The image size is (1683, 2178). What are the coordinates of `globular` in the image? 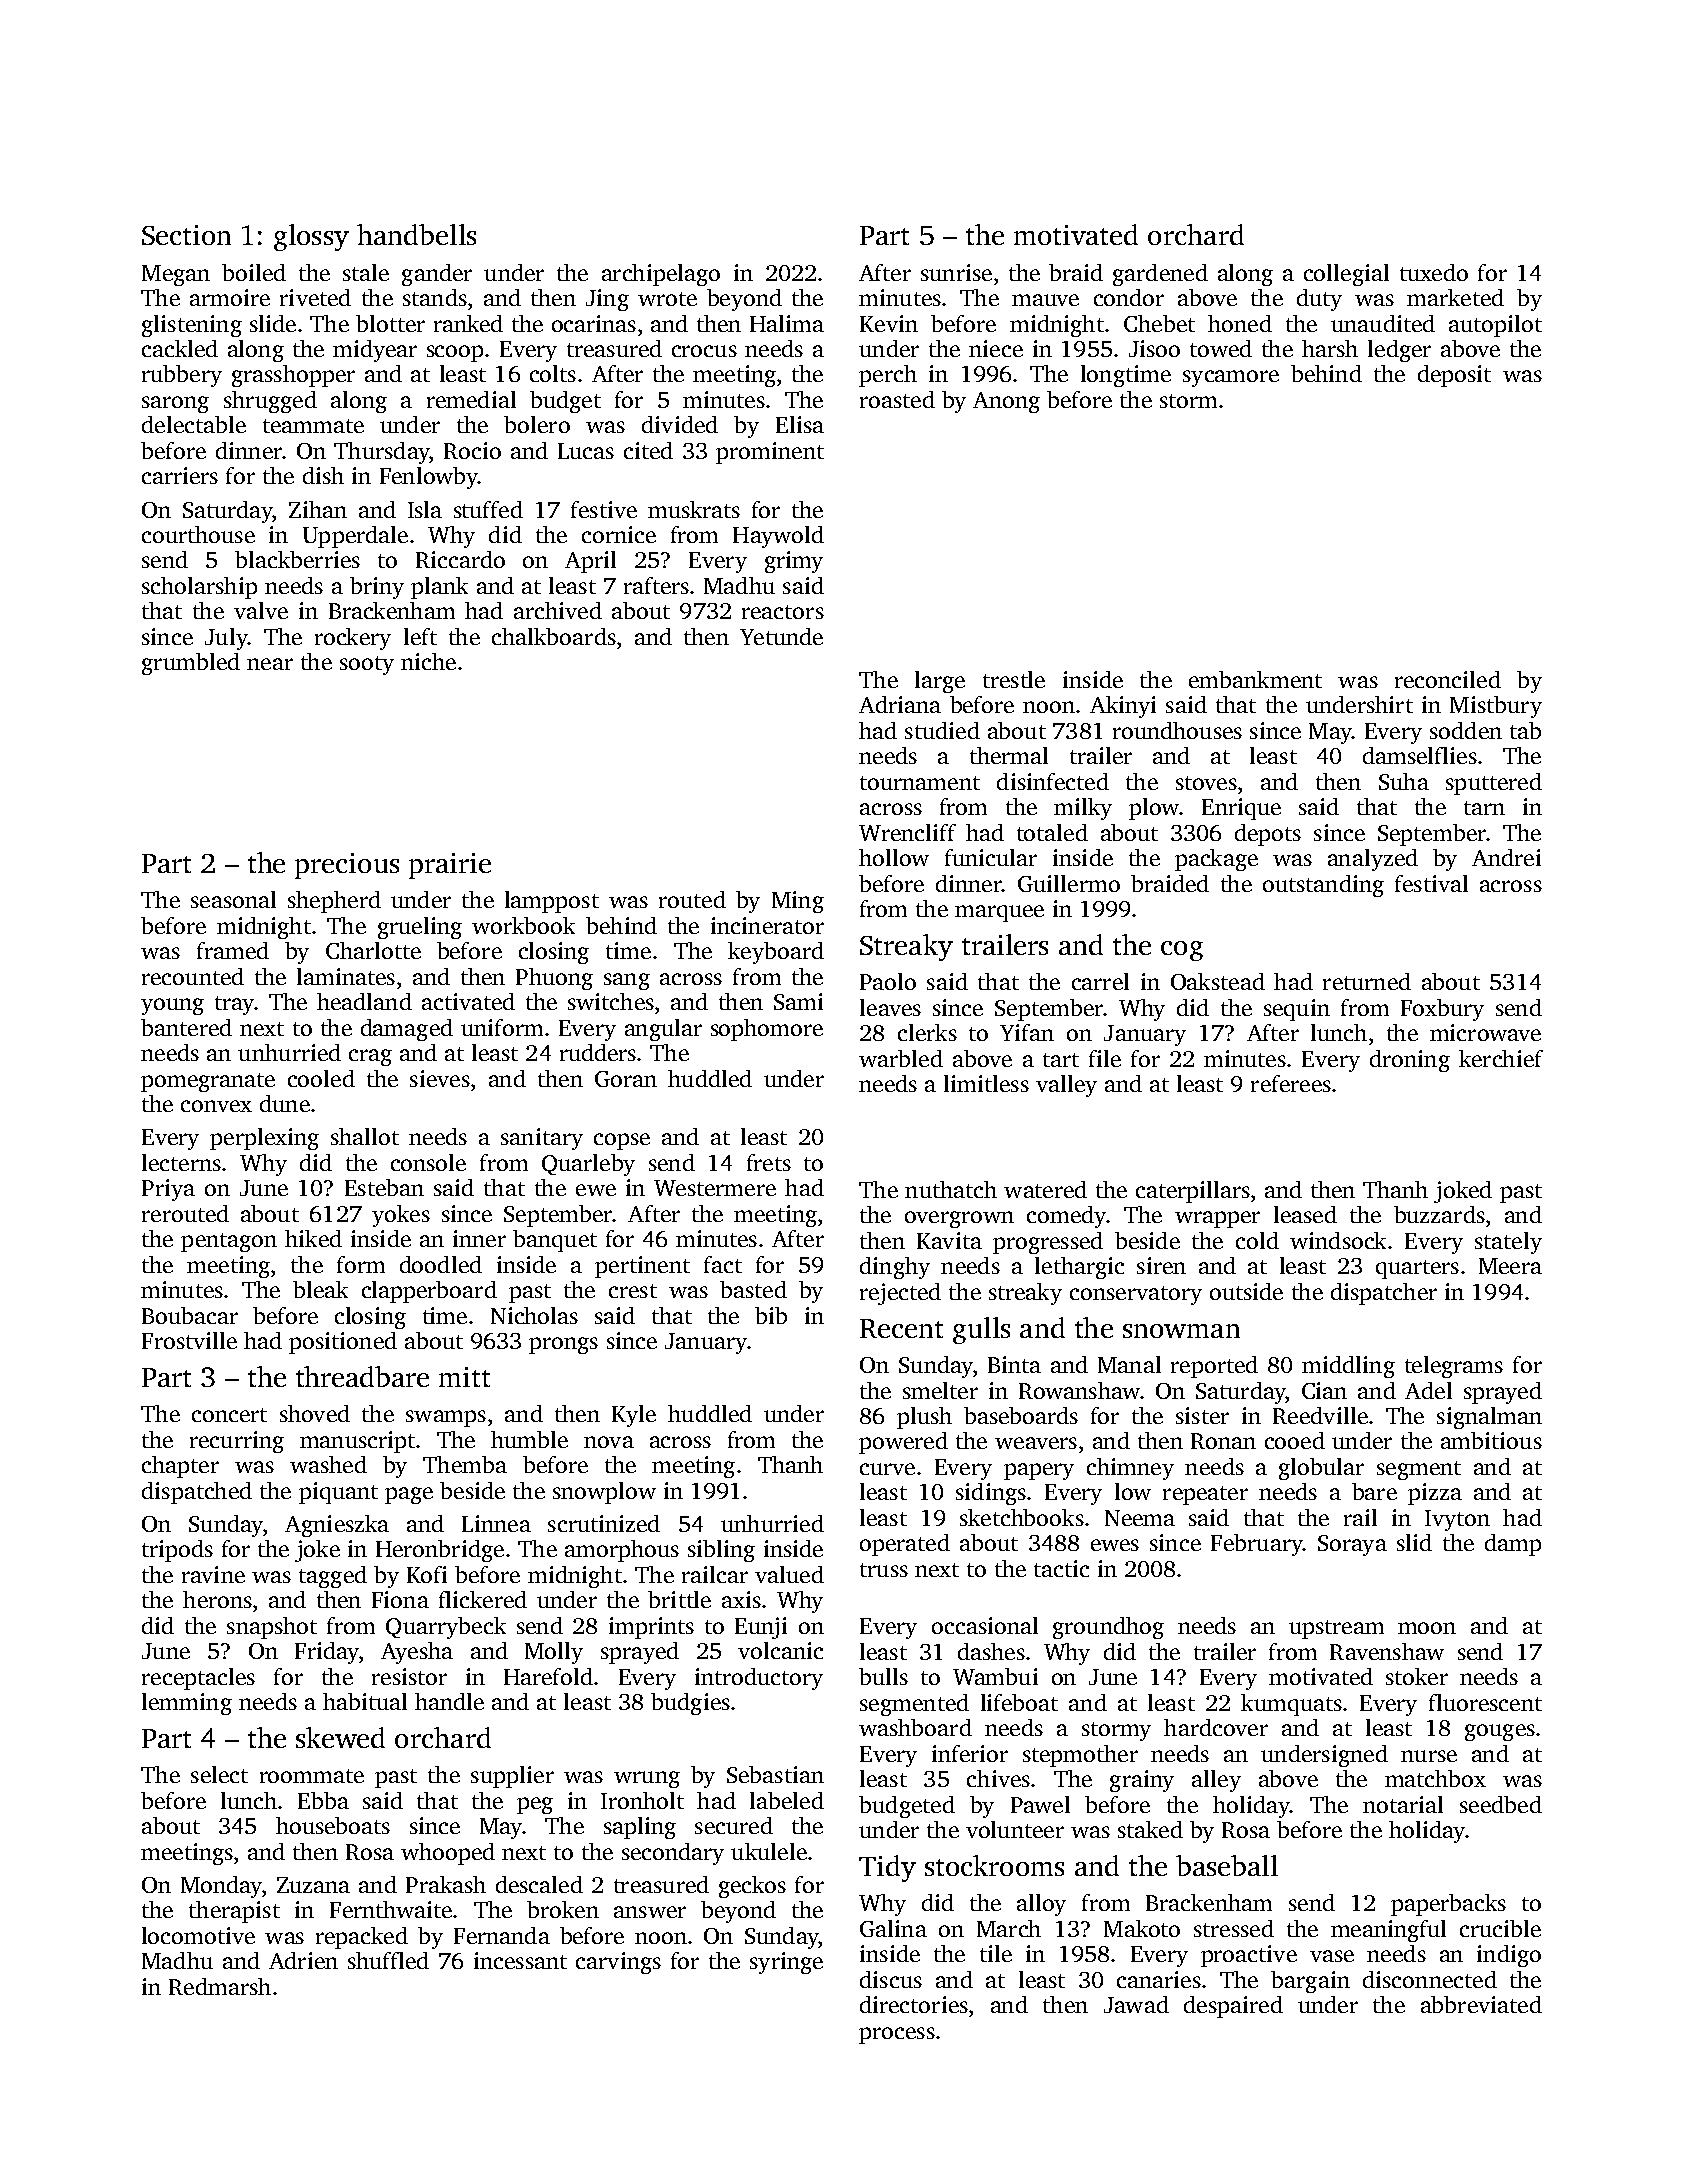 It's located at (1321, 1469).
